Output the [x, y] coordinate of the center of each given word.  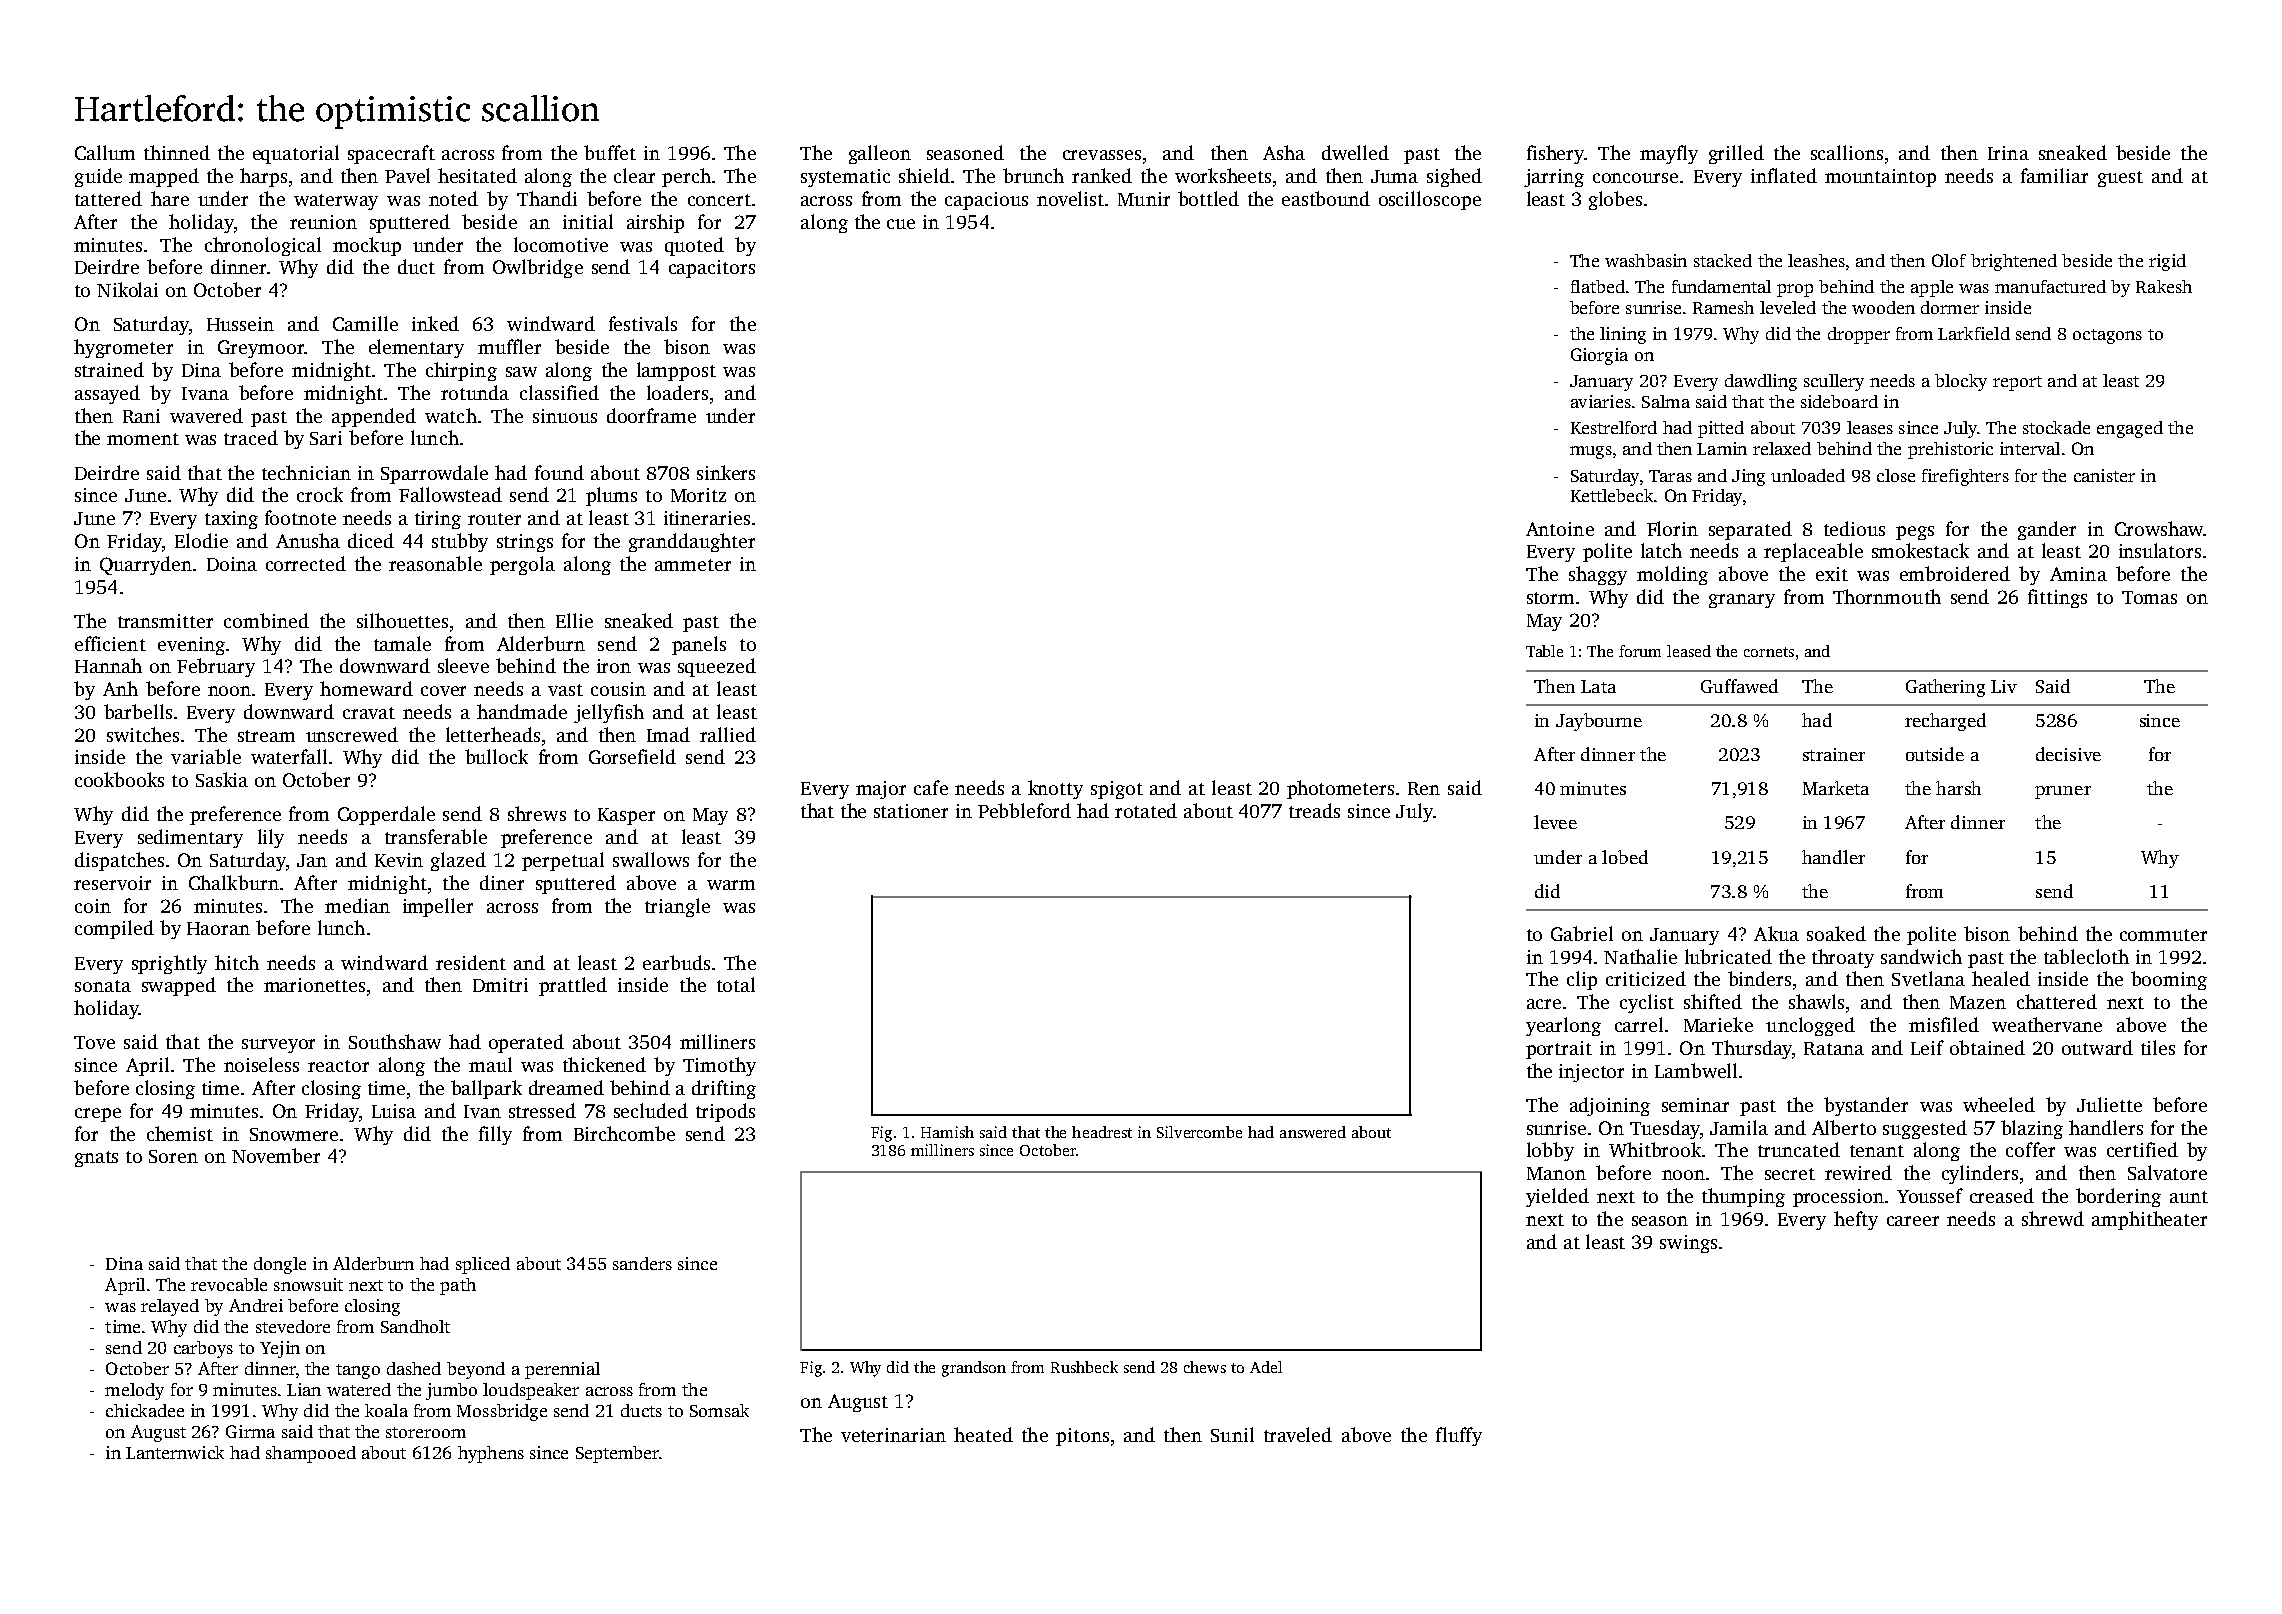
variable [206, 756]
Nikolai [127, 289]
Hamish [947, 1132]
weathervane [2047, 1024]
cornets [1769, 652]
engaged [2130, 429]
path [458, 1286]
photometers [1340, 789]
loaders [677, 392]
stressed [542, 1110]
